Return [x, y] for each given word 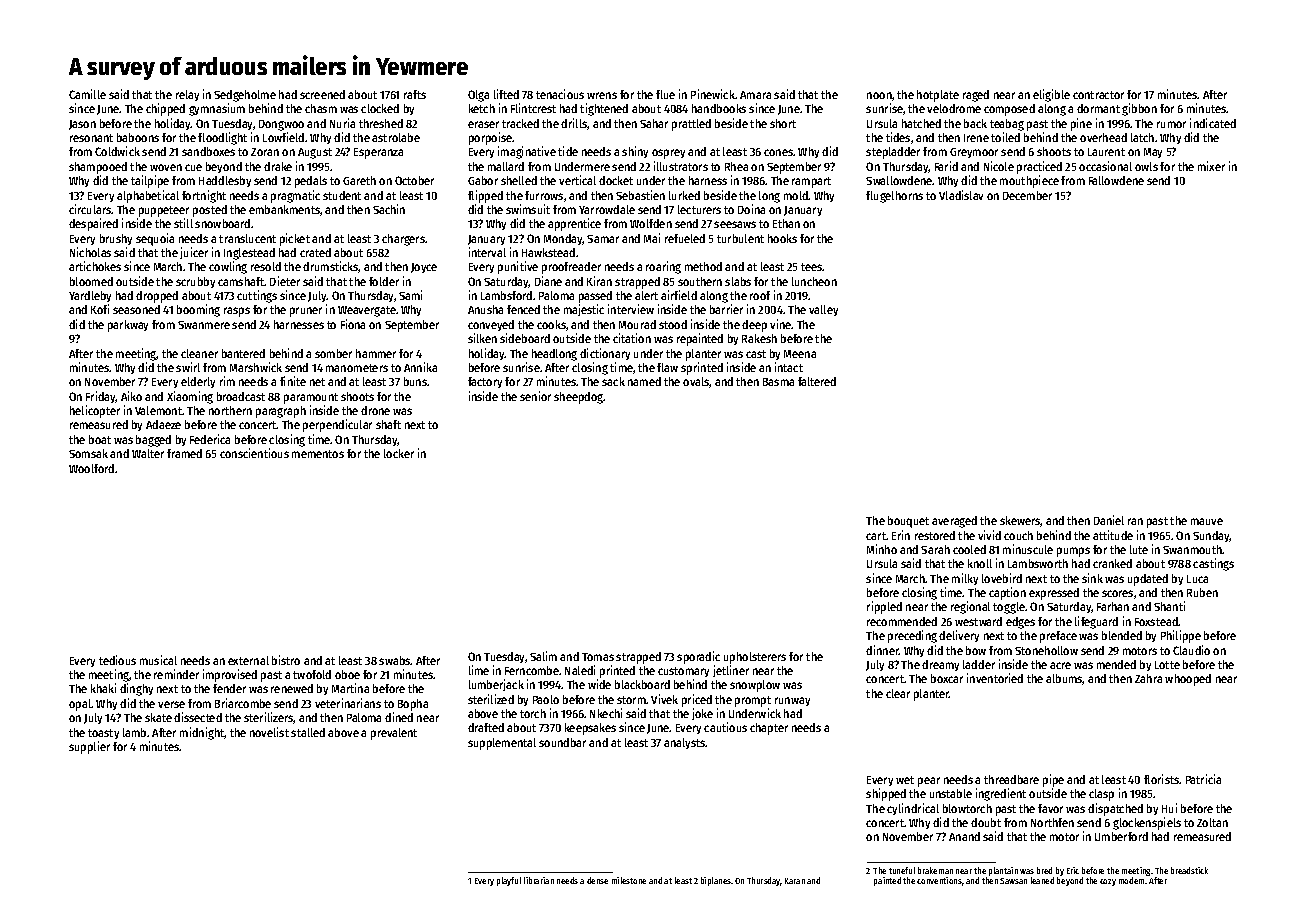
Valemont [159, 410]
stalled [308, 732]
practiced [1039, 167]
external [248, 660]
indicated [1213, 123]
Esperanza [378, 153]
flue [665, 94]
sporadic [698, 657]
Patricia [1203, 779]
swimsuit [528, 209]
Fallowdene [1116, 180]
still [183, 223]
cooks [551, 324]
